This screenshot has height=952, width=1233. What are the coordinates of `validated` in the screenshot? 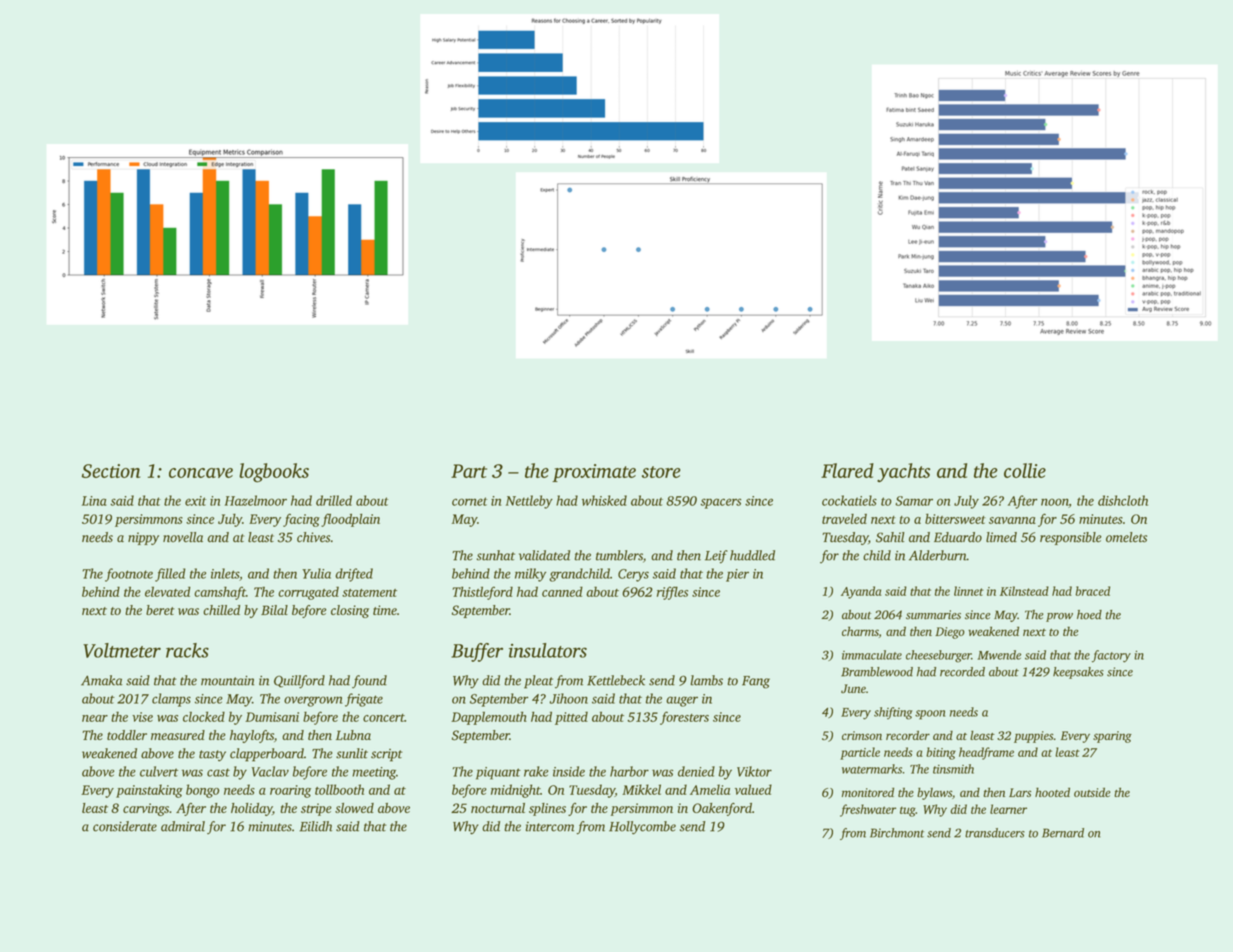 It's located at (544, 555).
